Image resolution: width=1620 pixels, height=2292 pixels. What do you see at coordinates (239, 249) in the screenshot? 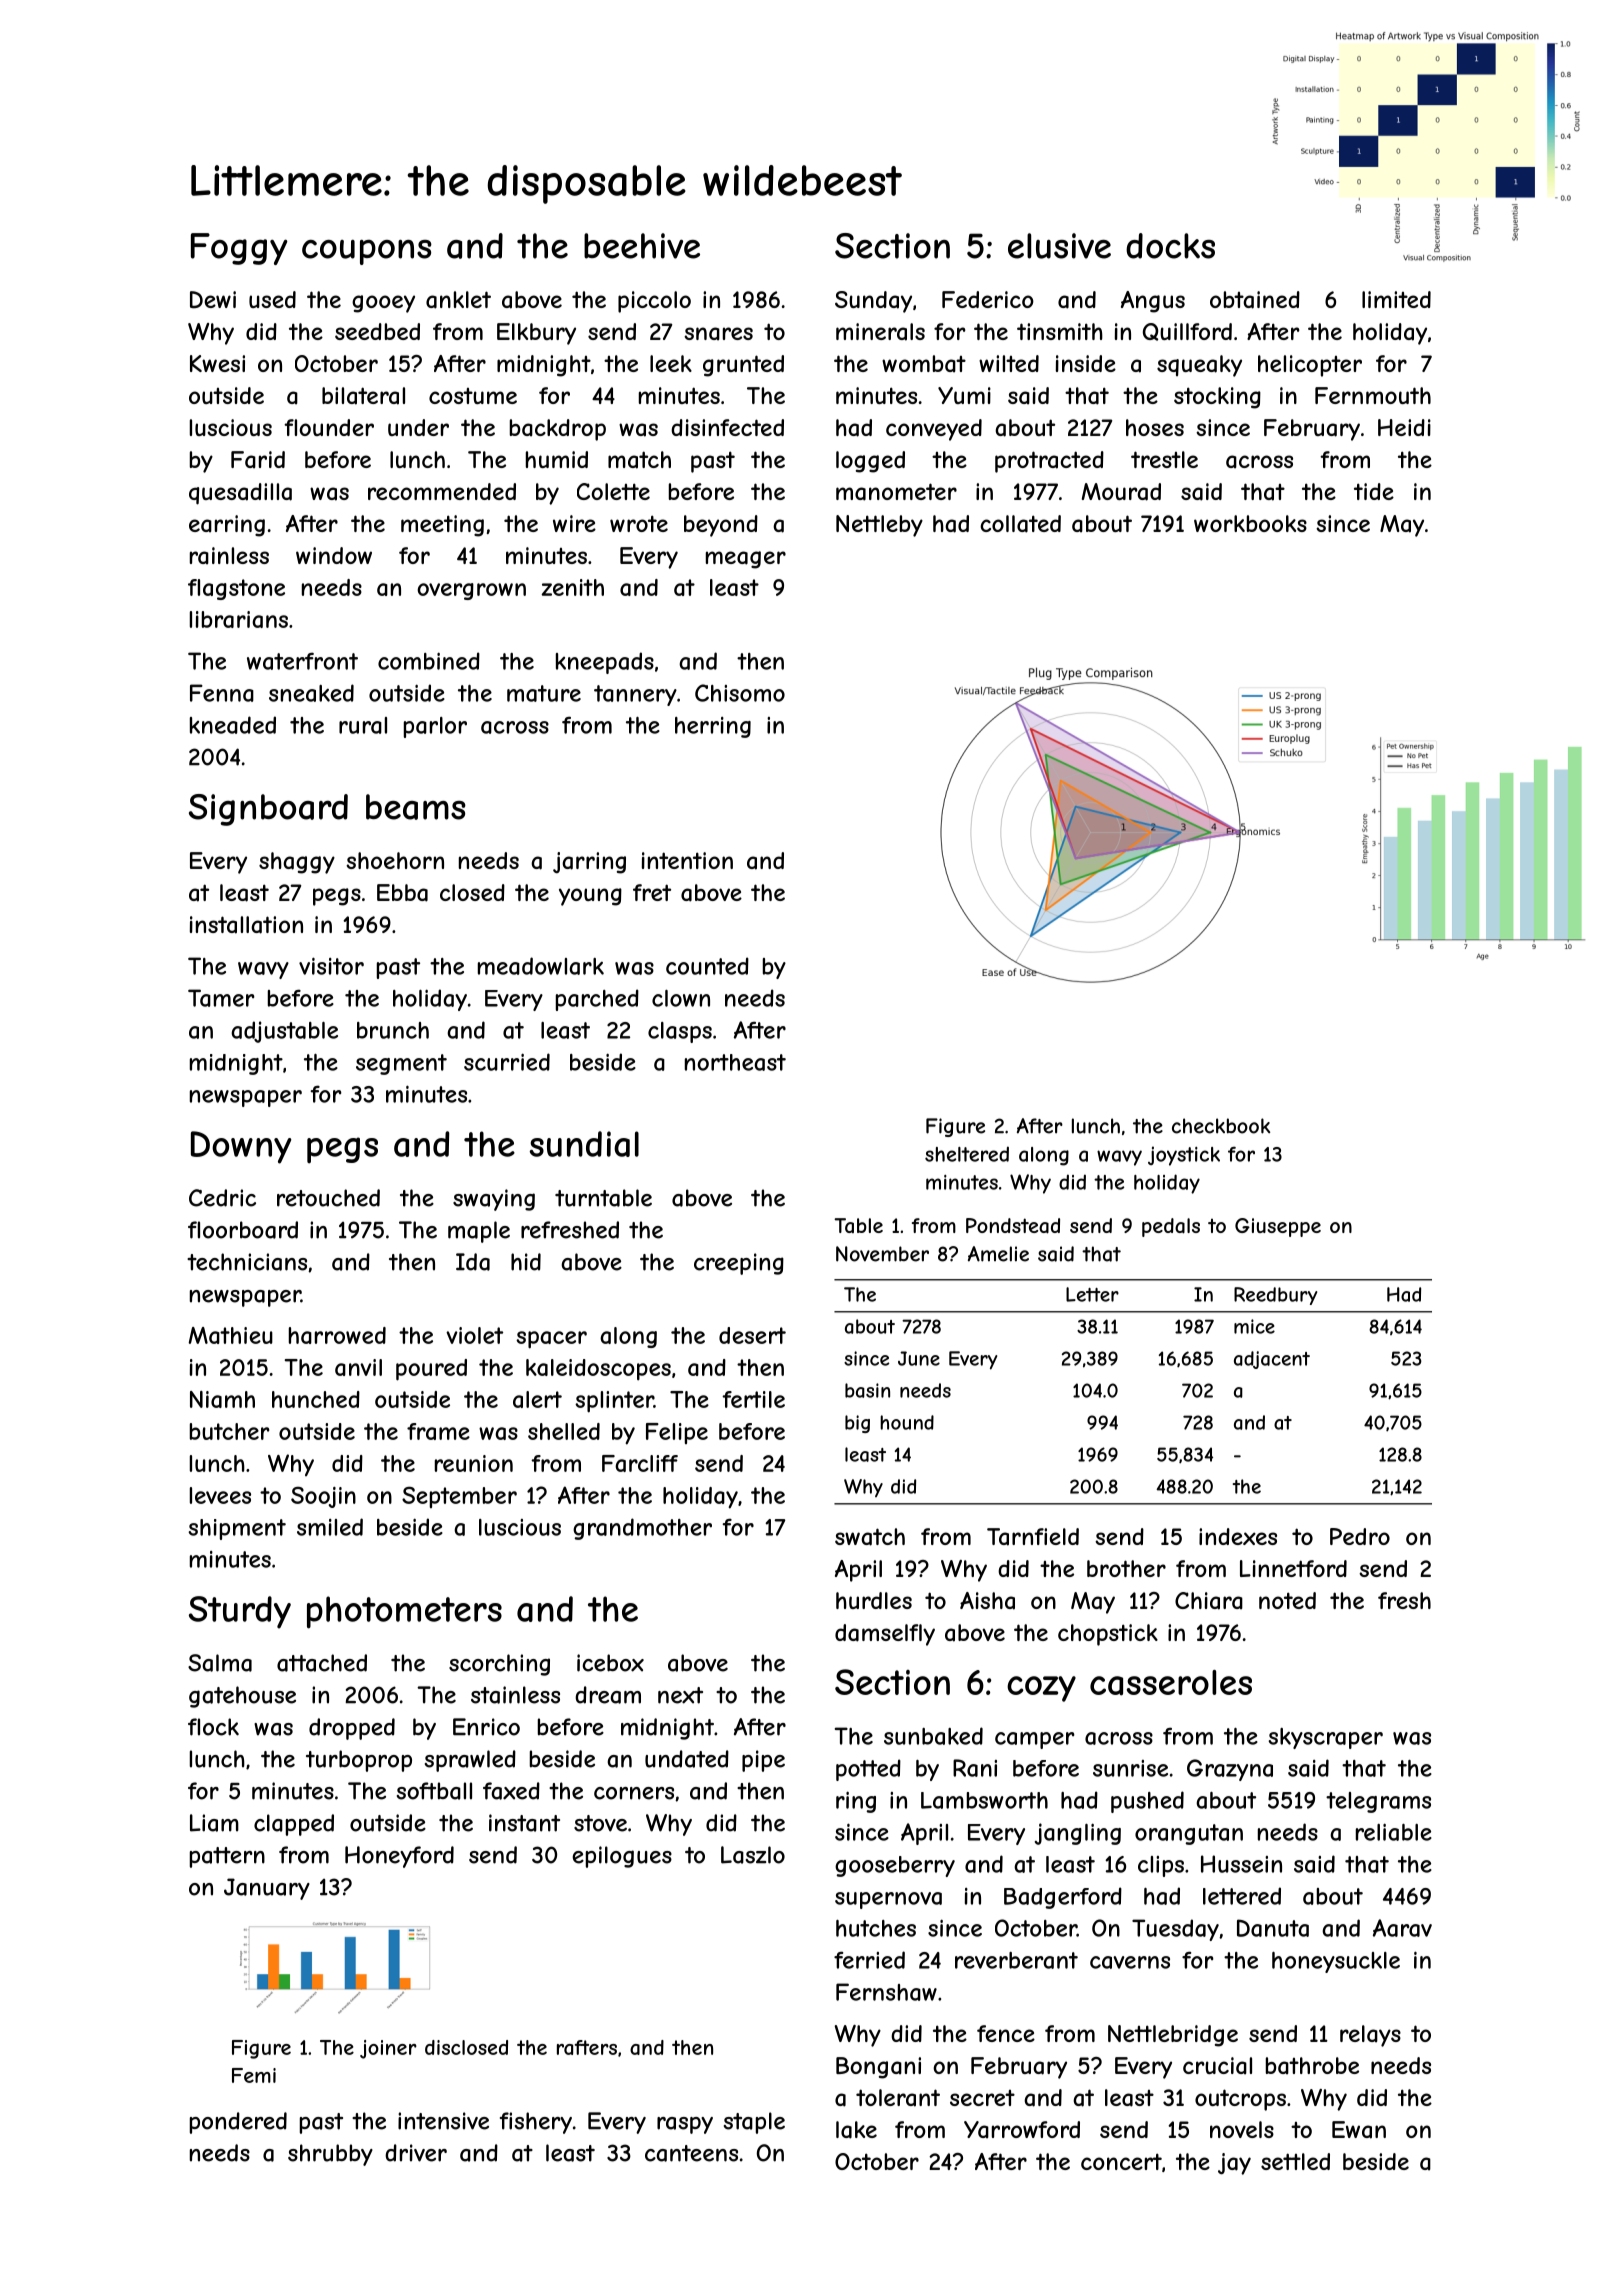
I see `Foggy` at bounding box center [239, 249].
